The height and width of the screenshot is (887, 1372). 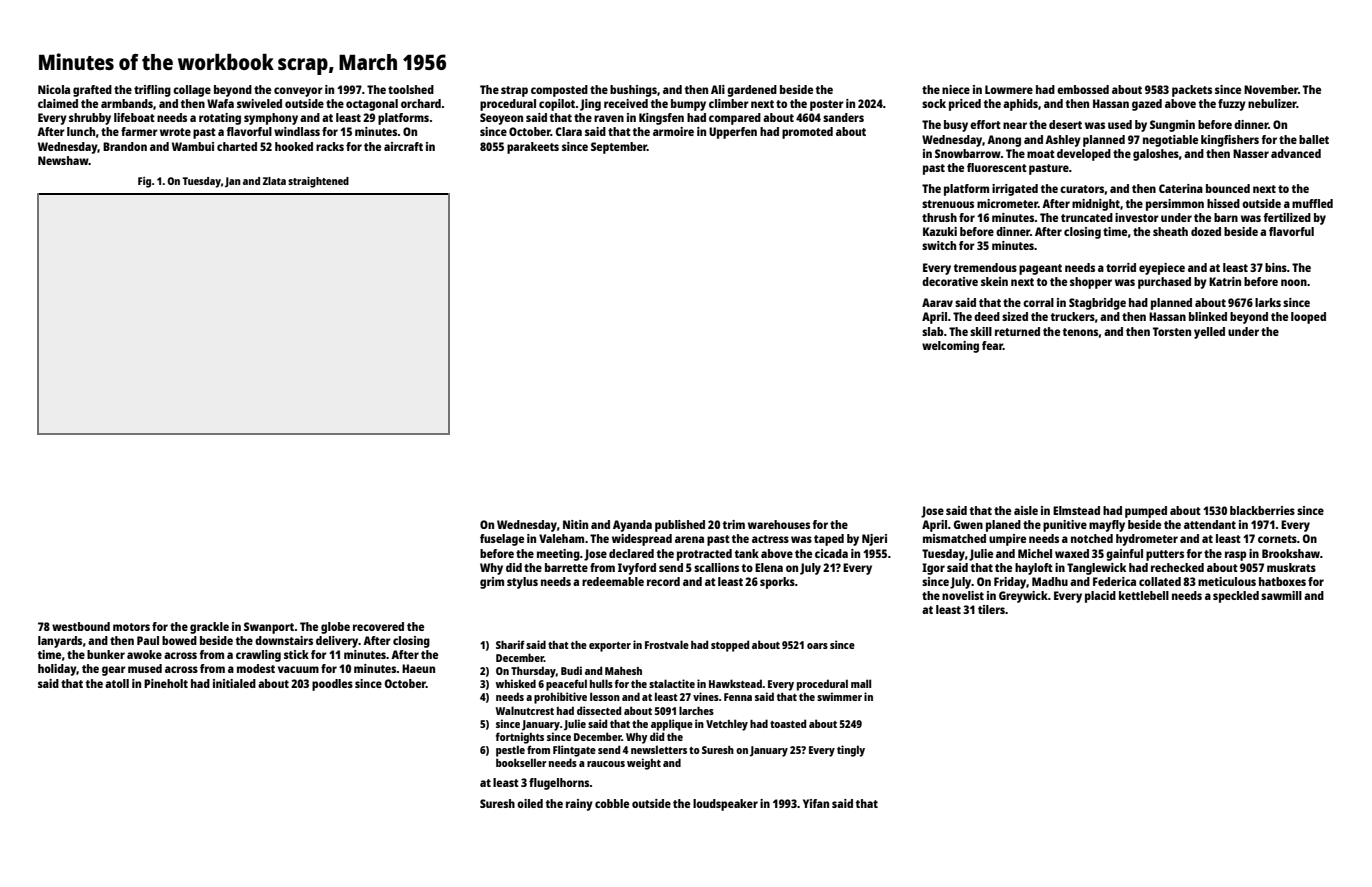 I want to click on Fig, so click(x=144, y=182).
